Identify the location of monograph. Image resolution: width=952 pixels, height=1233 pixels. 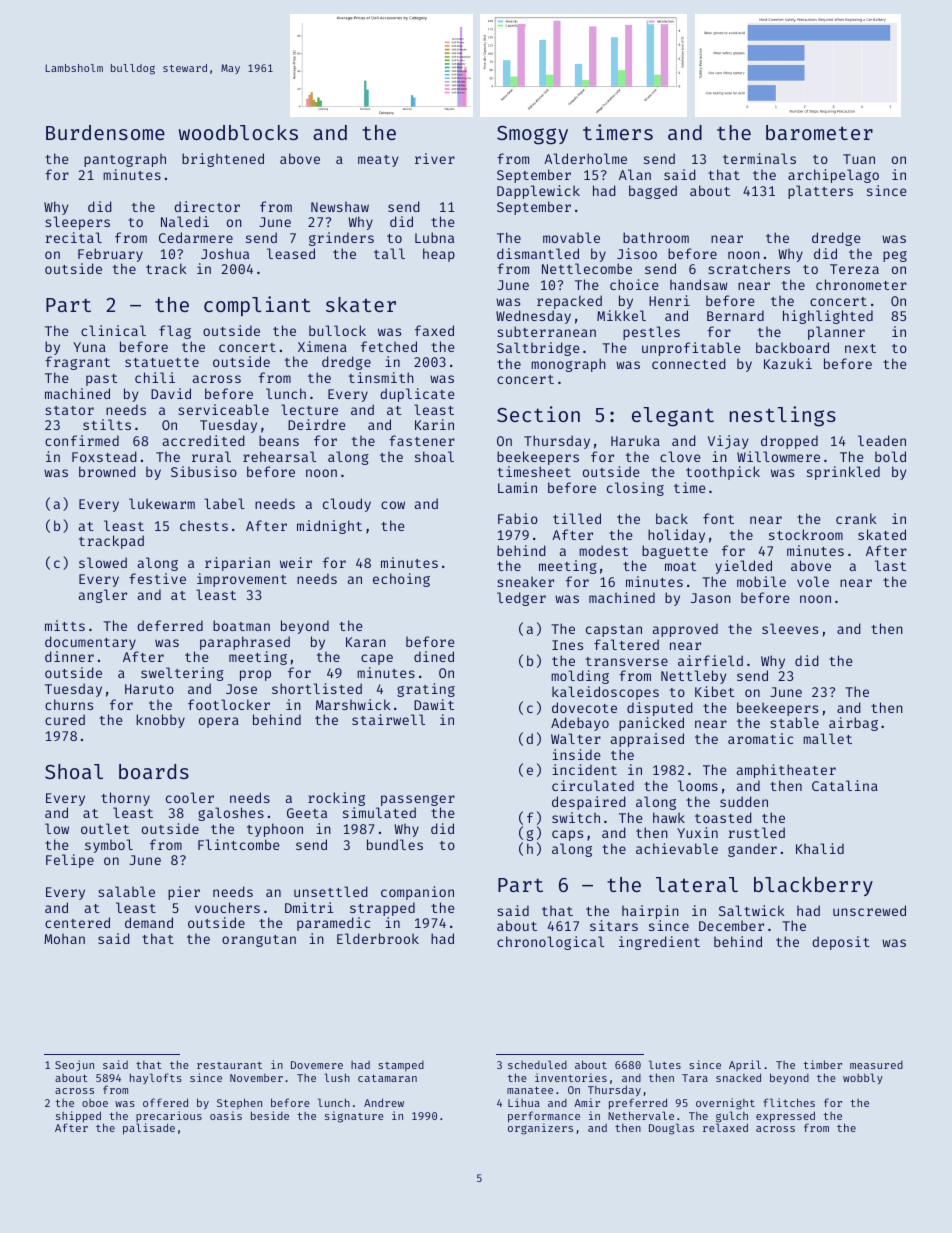
(568, 365).
